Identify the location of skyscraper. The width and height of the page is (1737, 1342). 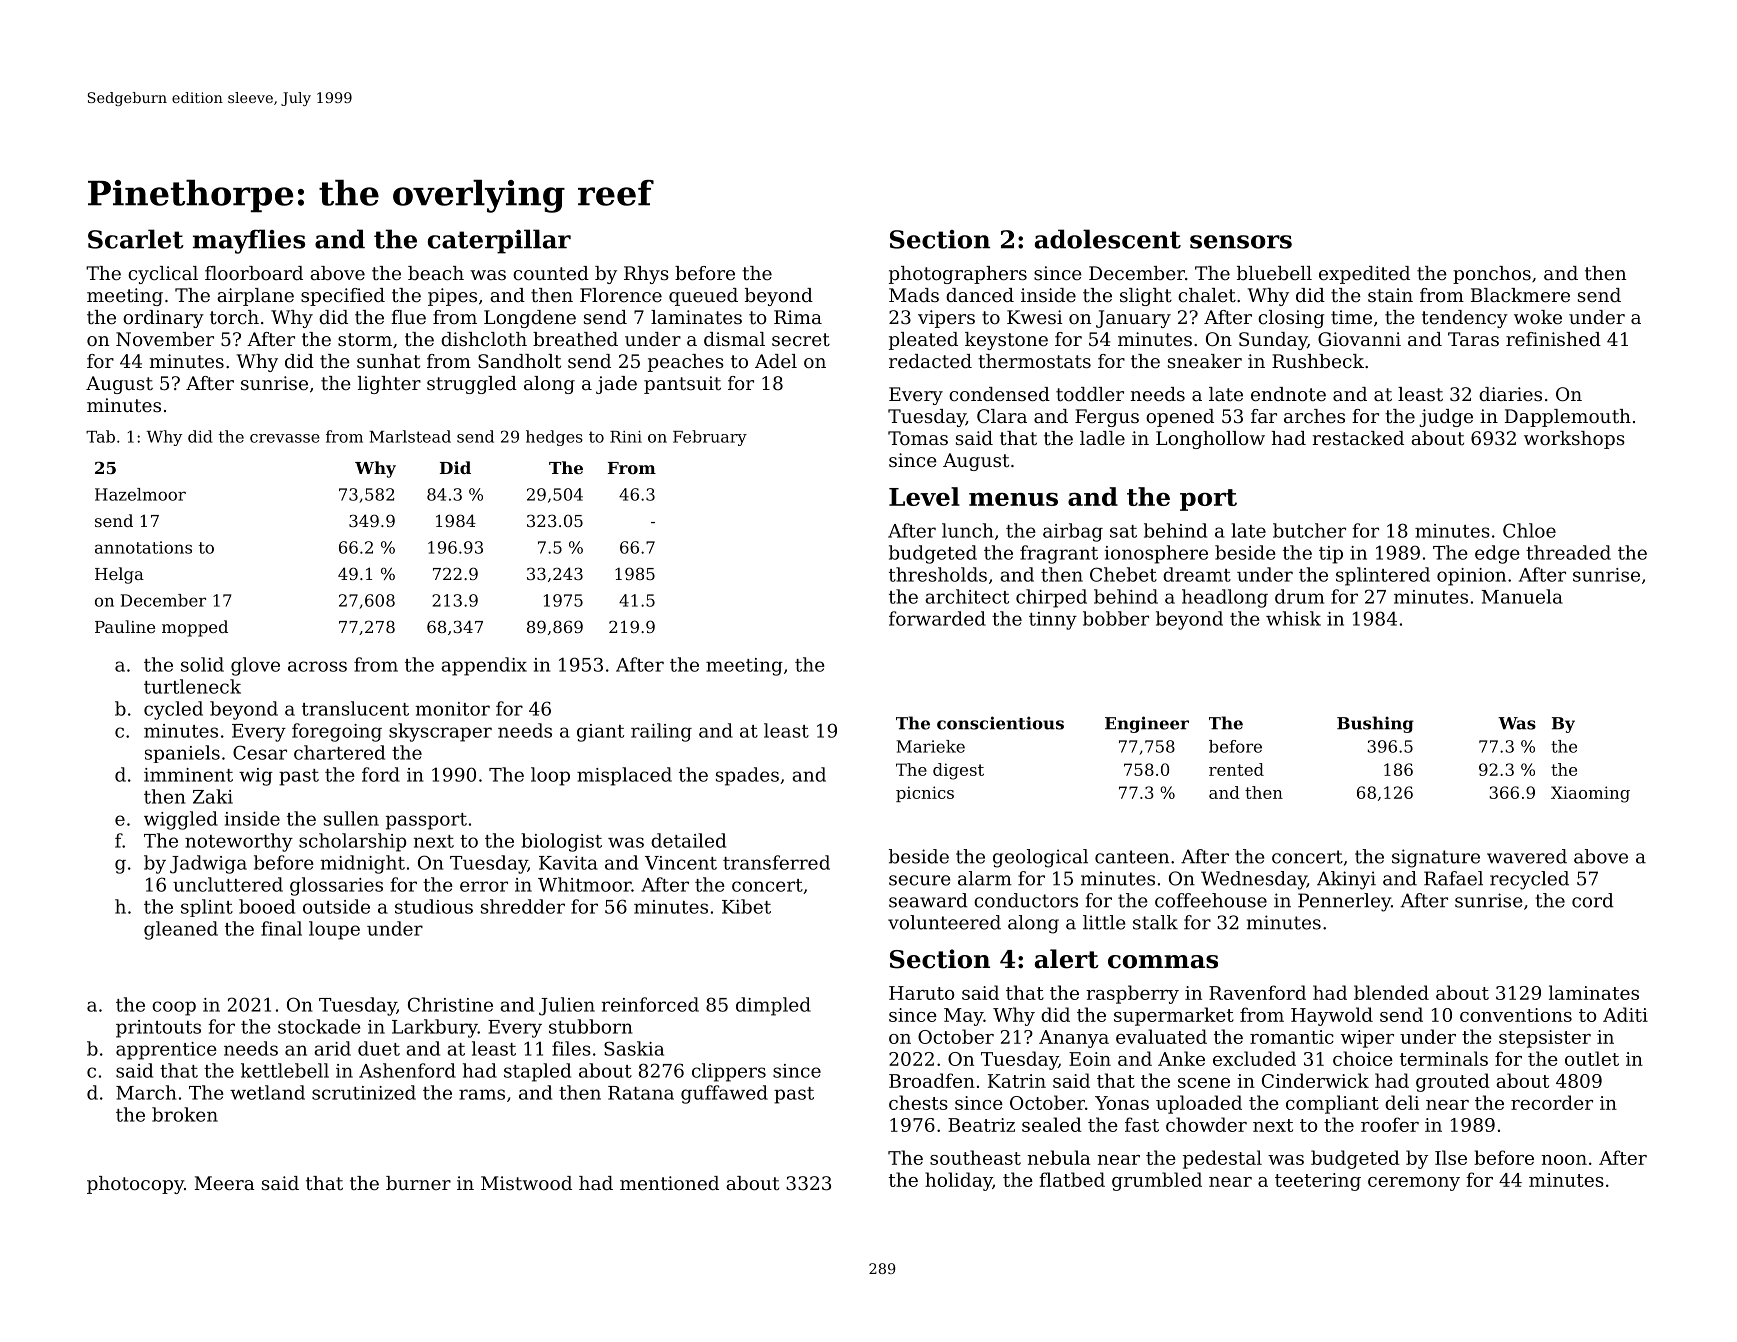
(440, 732).
